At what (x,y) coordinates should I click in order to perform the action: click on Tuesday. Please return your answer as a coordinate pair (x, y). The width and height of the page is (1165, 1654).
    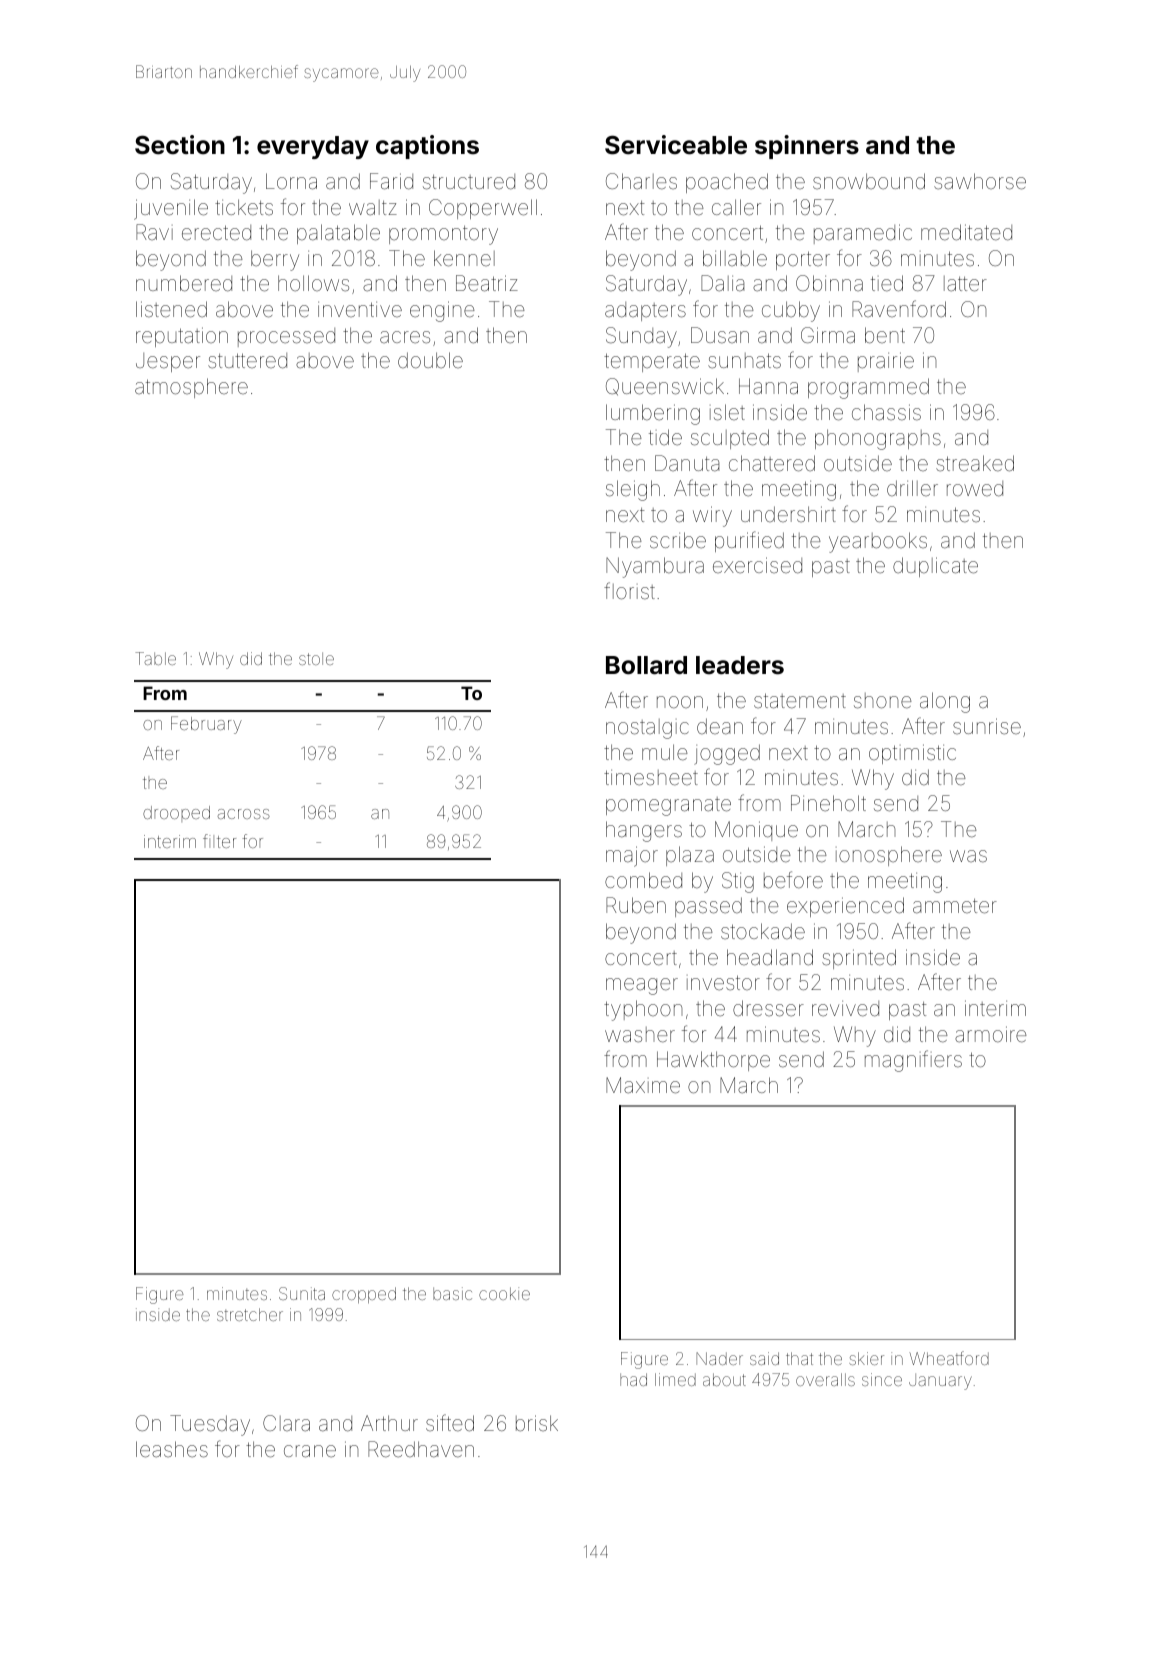
    Looking at the image, I should click on (210, 1425).
